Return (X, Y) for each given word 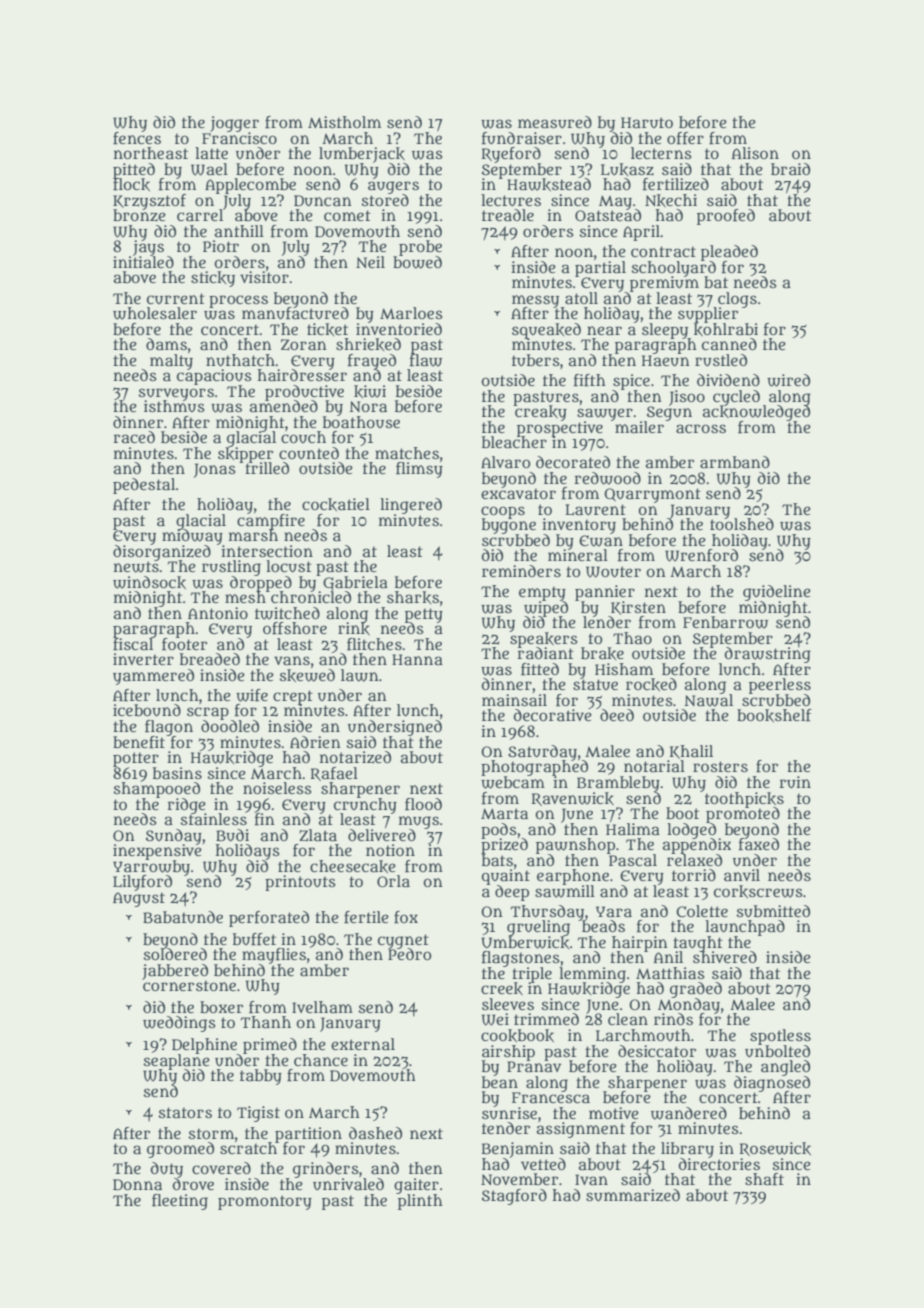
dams (166, 344)
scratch (248, 1148)
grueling (538, 928)
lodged (691, 830)
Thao (632, 638)
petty (424, 615)
